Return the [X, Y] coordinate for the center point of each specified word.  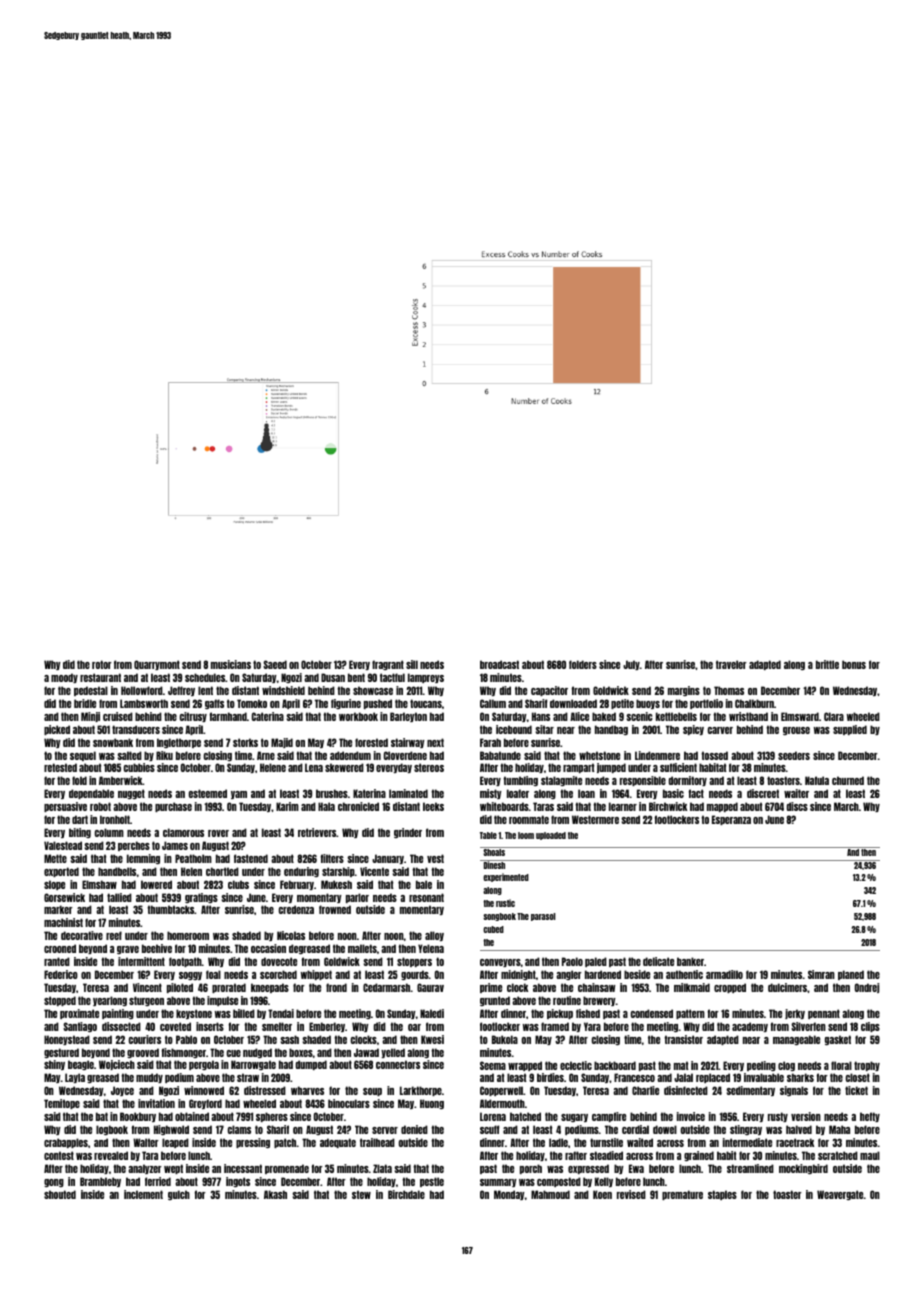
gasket [838, 1040]
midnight [518, 975]
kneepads [270, 988]
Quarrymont [157, 665]
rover [218, 833]
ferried [158, 1181]
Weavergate [840, 1195]
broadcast [499, 664]
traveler [731, 664]
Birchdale [406, 1194]
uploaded [551, 836]
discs [797, 806]
